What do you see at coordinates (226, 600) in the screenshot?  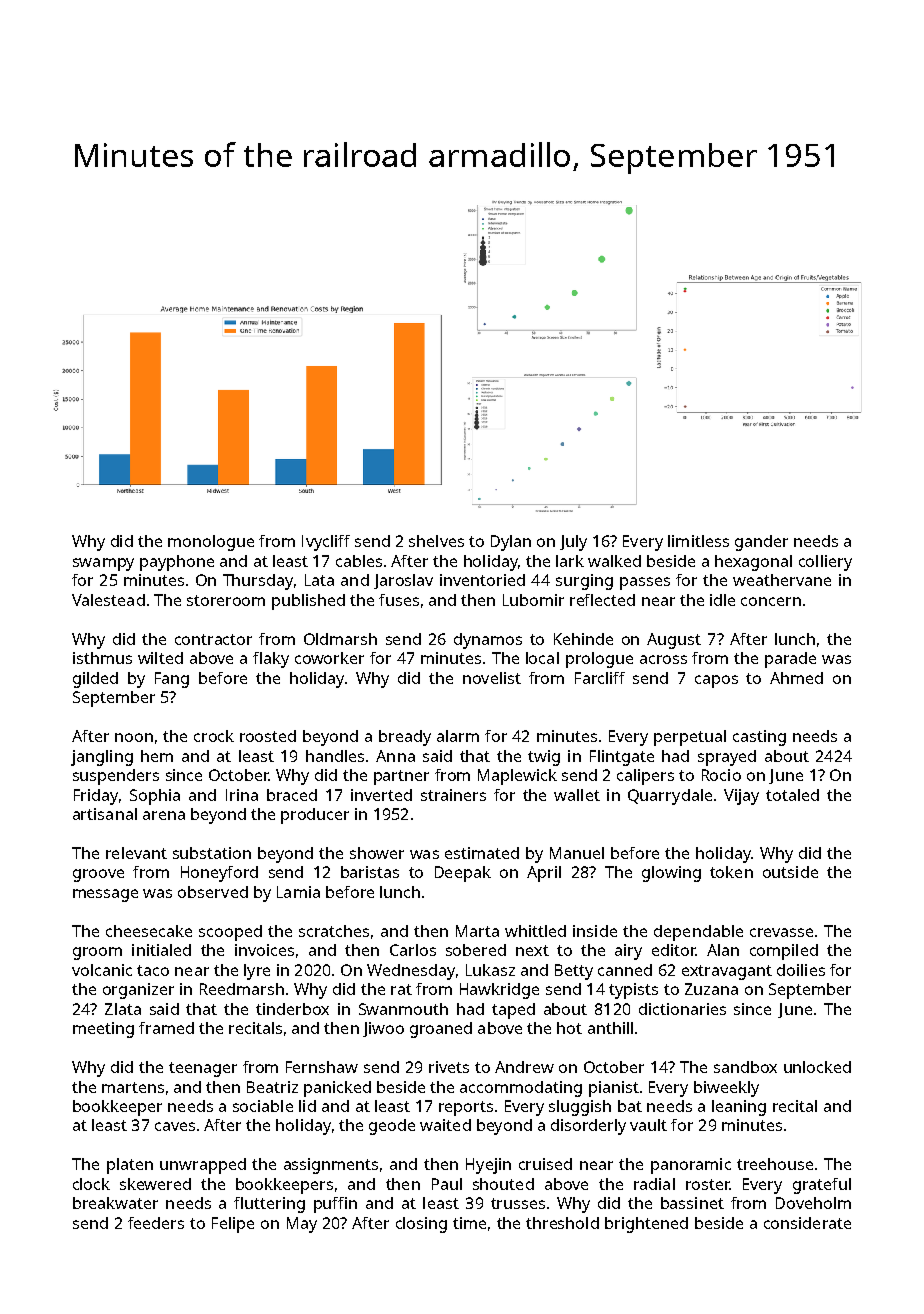 I see `storeroom` at bounding box center [226, 600].
